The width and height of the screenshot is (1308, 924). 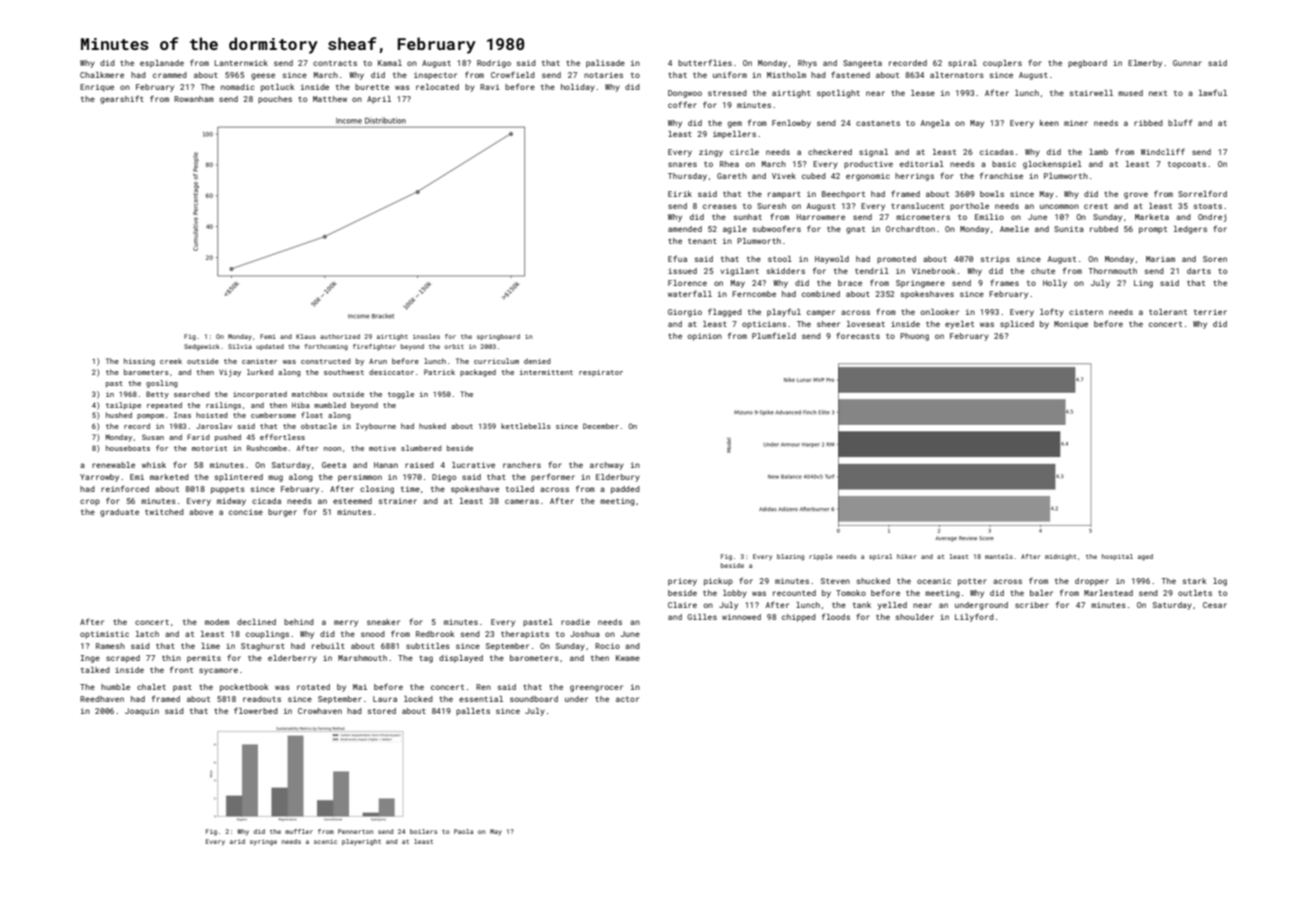 I want to click on hospital, so click(x=1117, y=557).
